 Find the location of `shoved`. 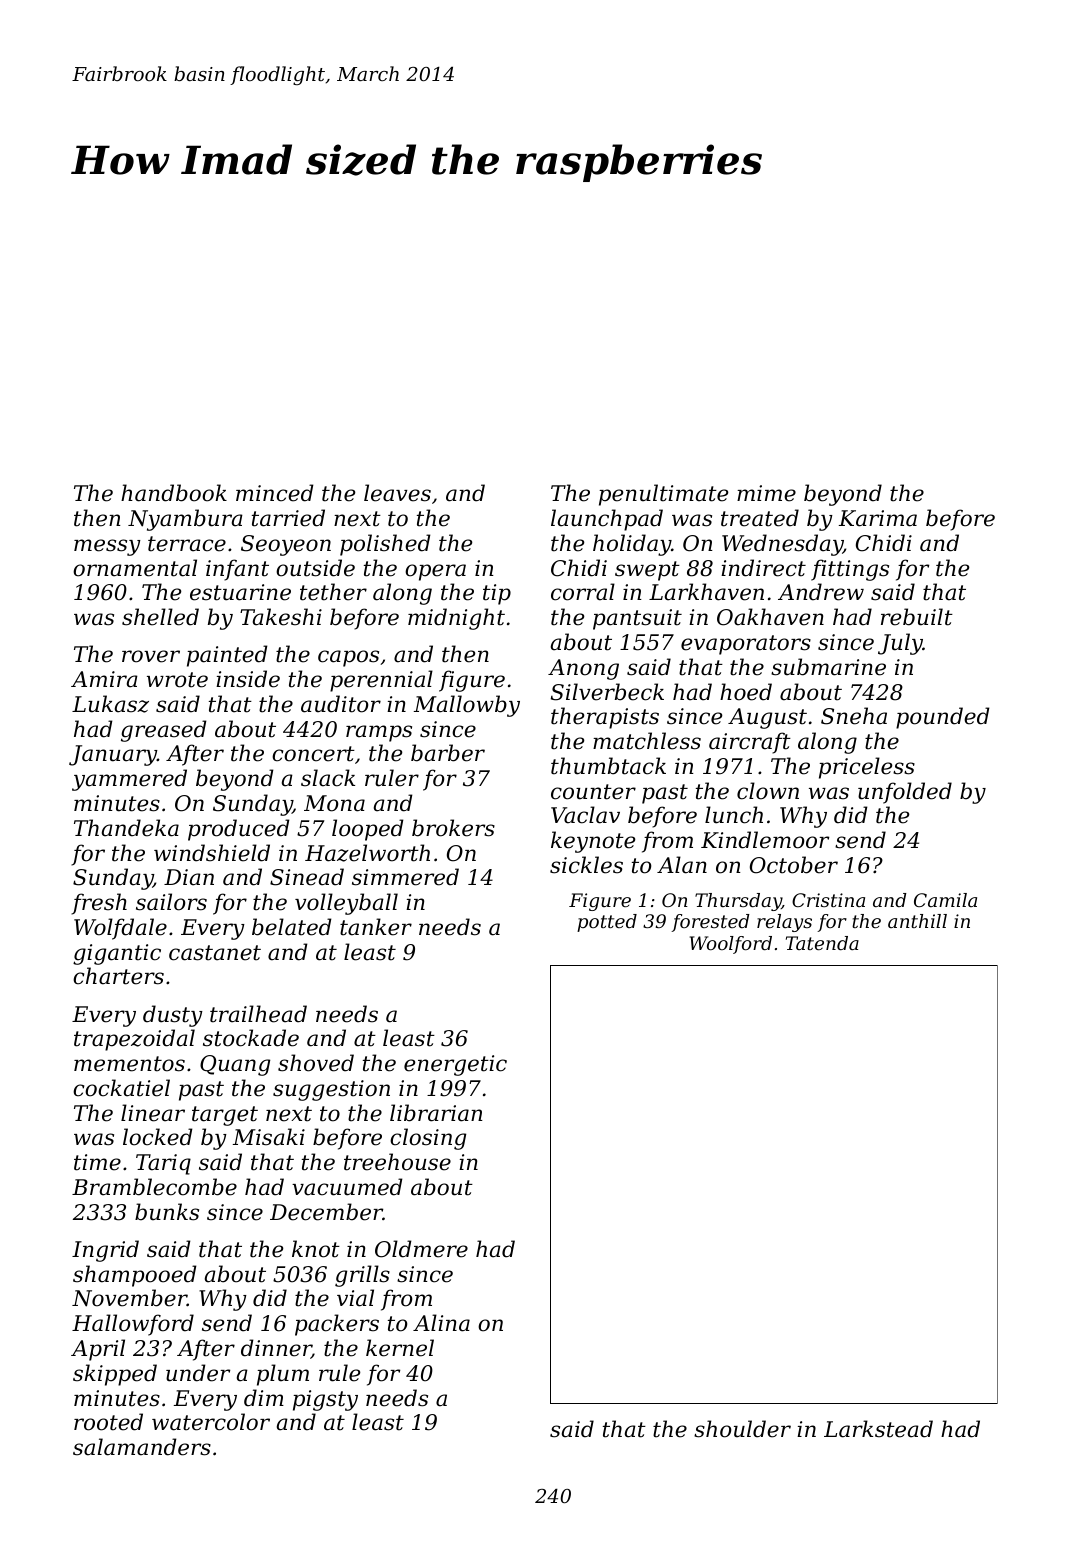

shoved is located at coordinates (316, 1063).
